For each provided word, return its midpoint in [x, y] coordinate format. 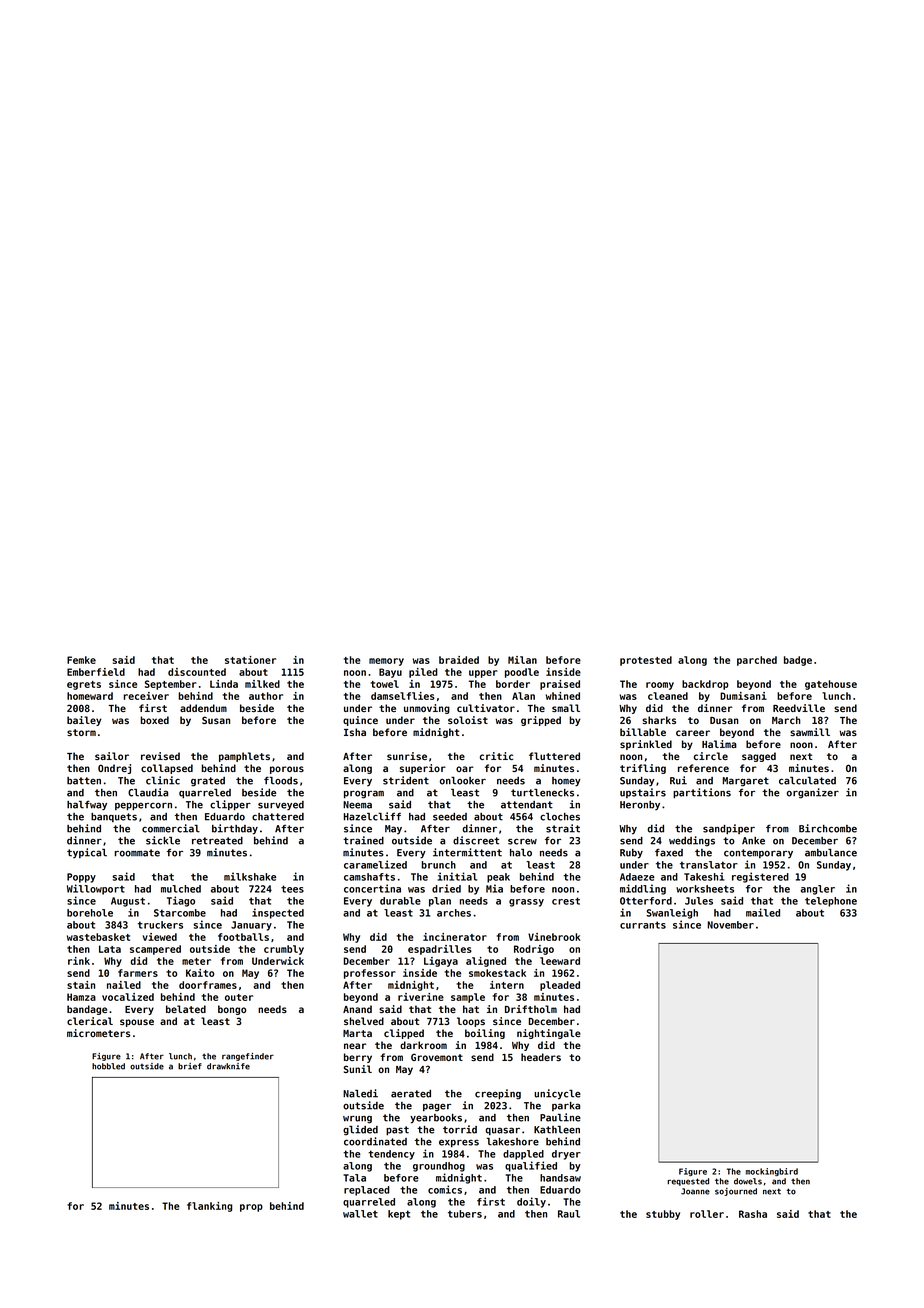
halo [521, 853]
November [731, 925]
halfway [87, 805]
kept [399, 1215]
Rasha [753, 1214]
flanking [209, 1207]
